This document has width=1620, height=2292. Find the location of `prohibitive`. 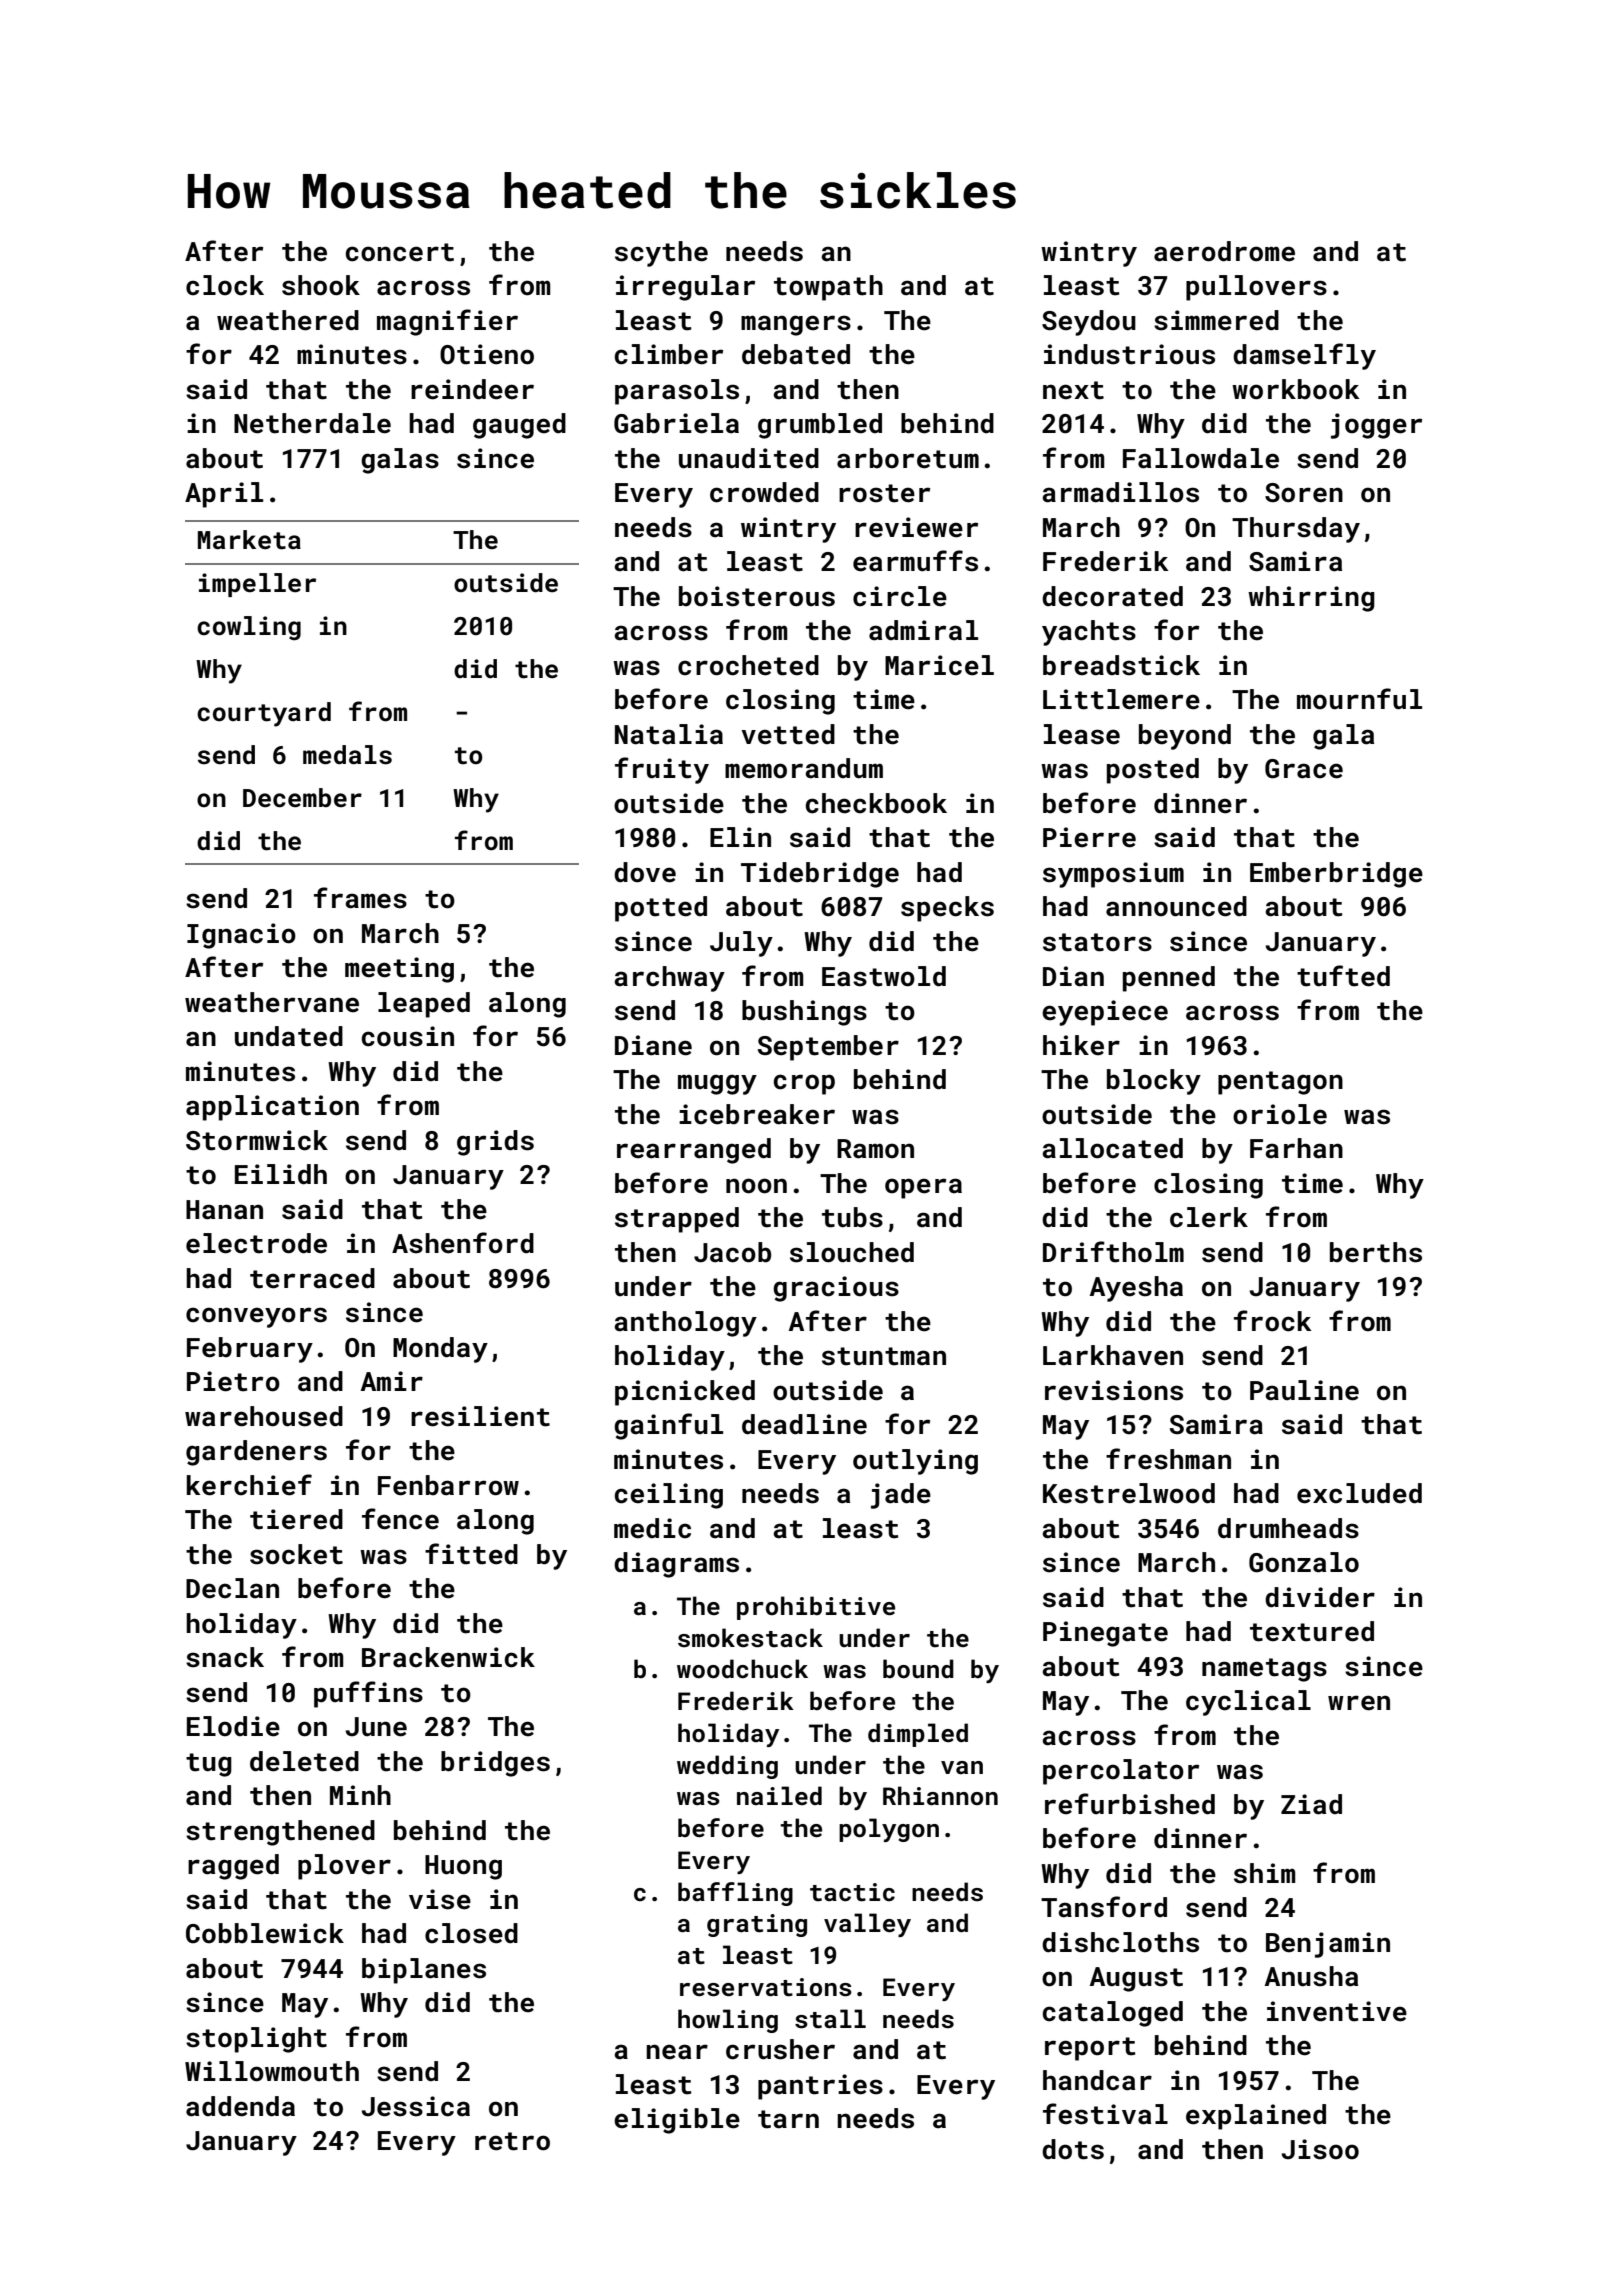

prohibitive is located at coordinates (816, 1608).
